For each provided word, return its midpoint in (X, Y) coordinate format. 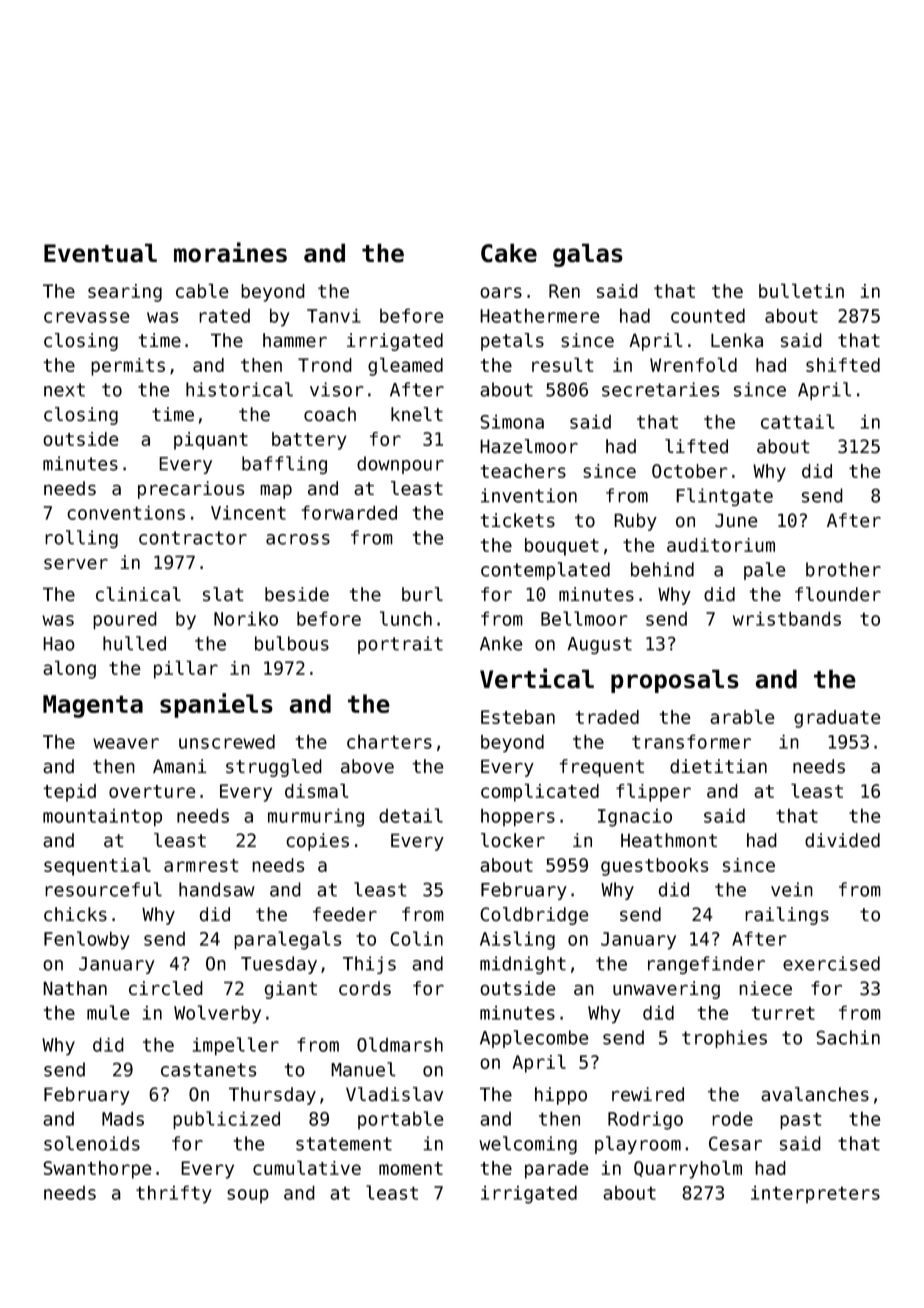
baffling (284, 465)
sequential (97, 866)
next (64, 390)
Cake (509, 253)
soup (248, 1196)
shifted (843, 365)
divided (842, 840)
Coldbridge (534, 916)
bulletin (801, 290)
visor (337, 389)
